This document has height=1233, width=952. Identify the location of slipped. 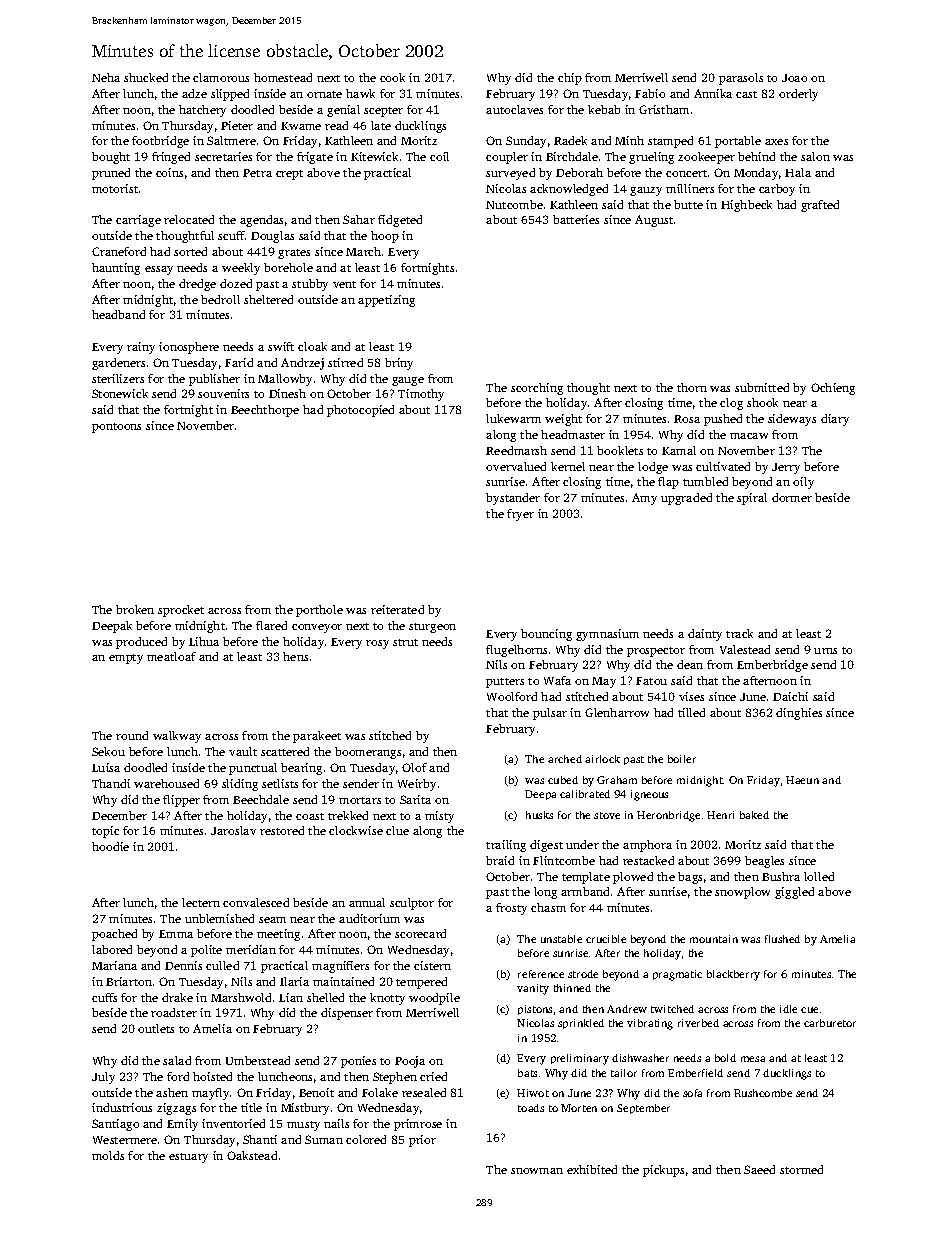
(230, 95).
